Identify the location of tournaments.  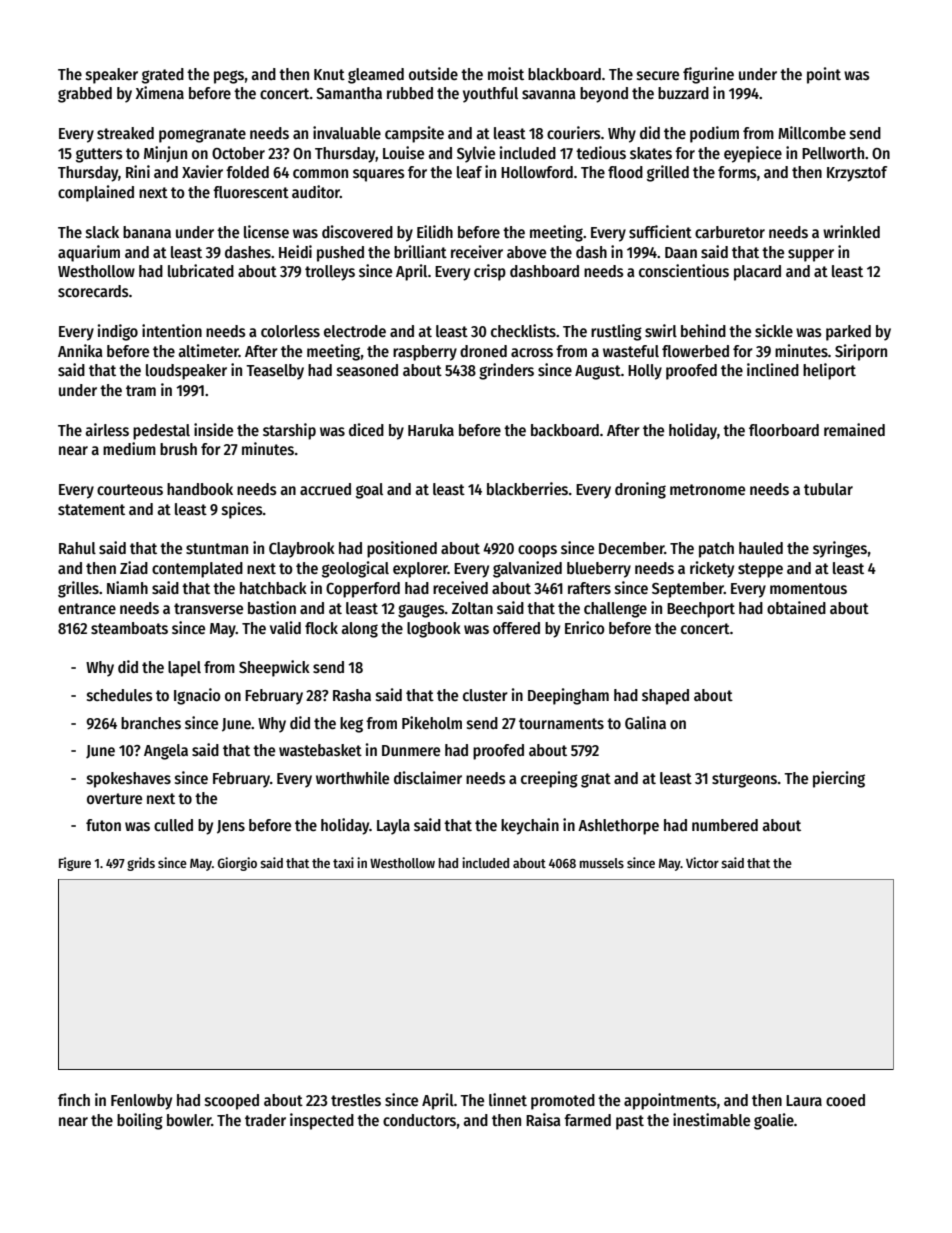
(561, 723).
